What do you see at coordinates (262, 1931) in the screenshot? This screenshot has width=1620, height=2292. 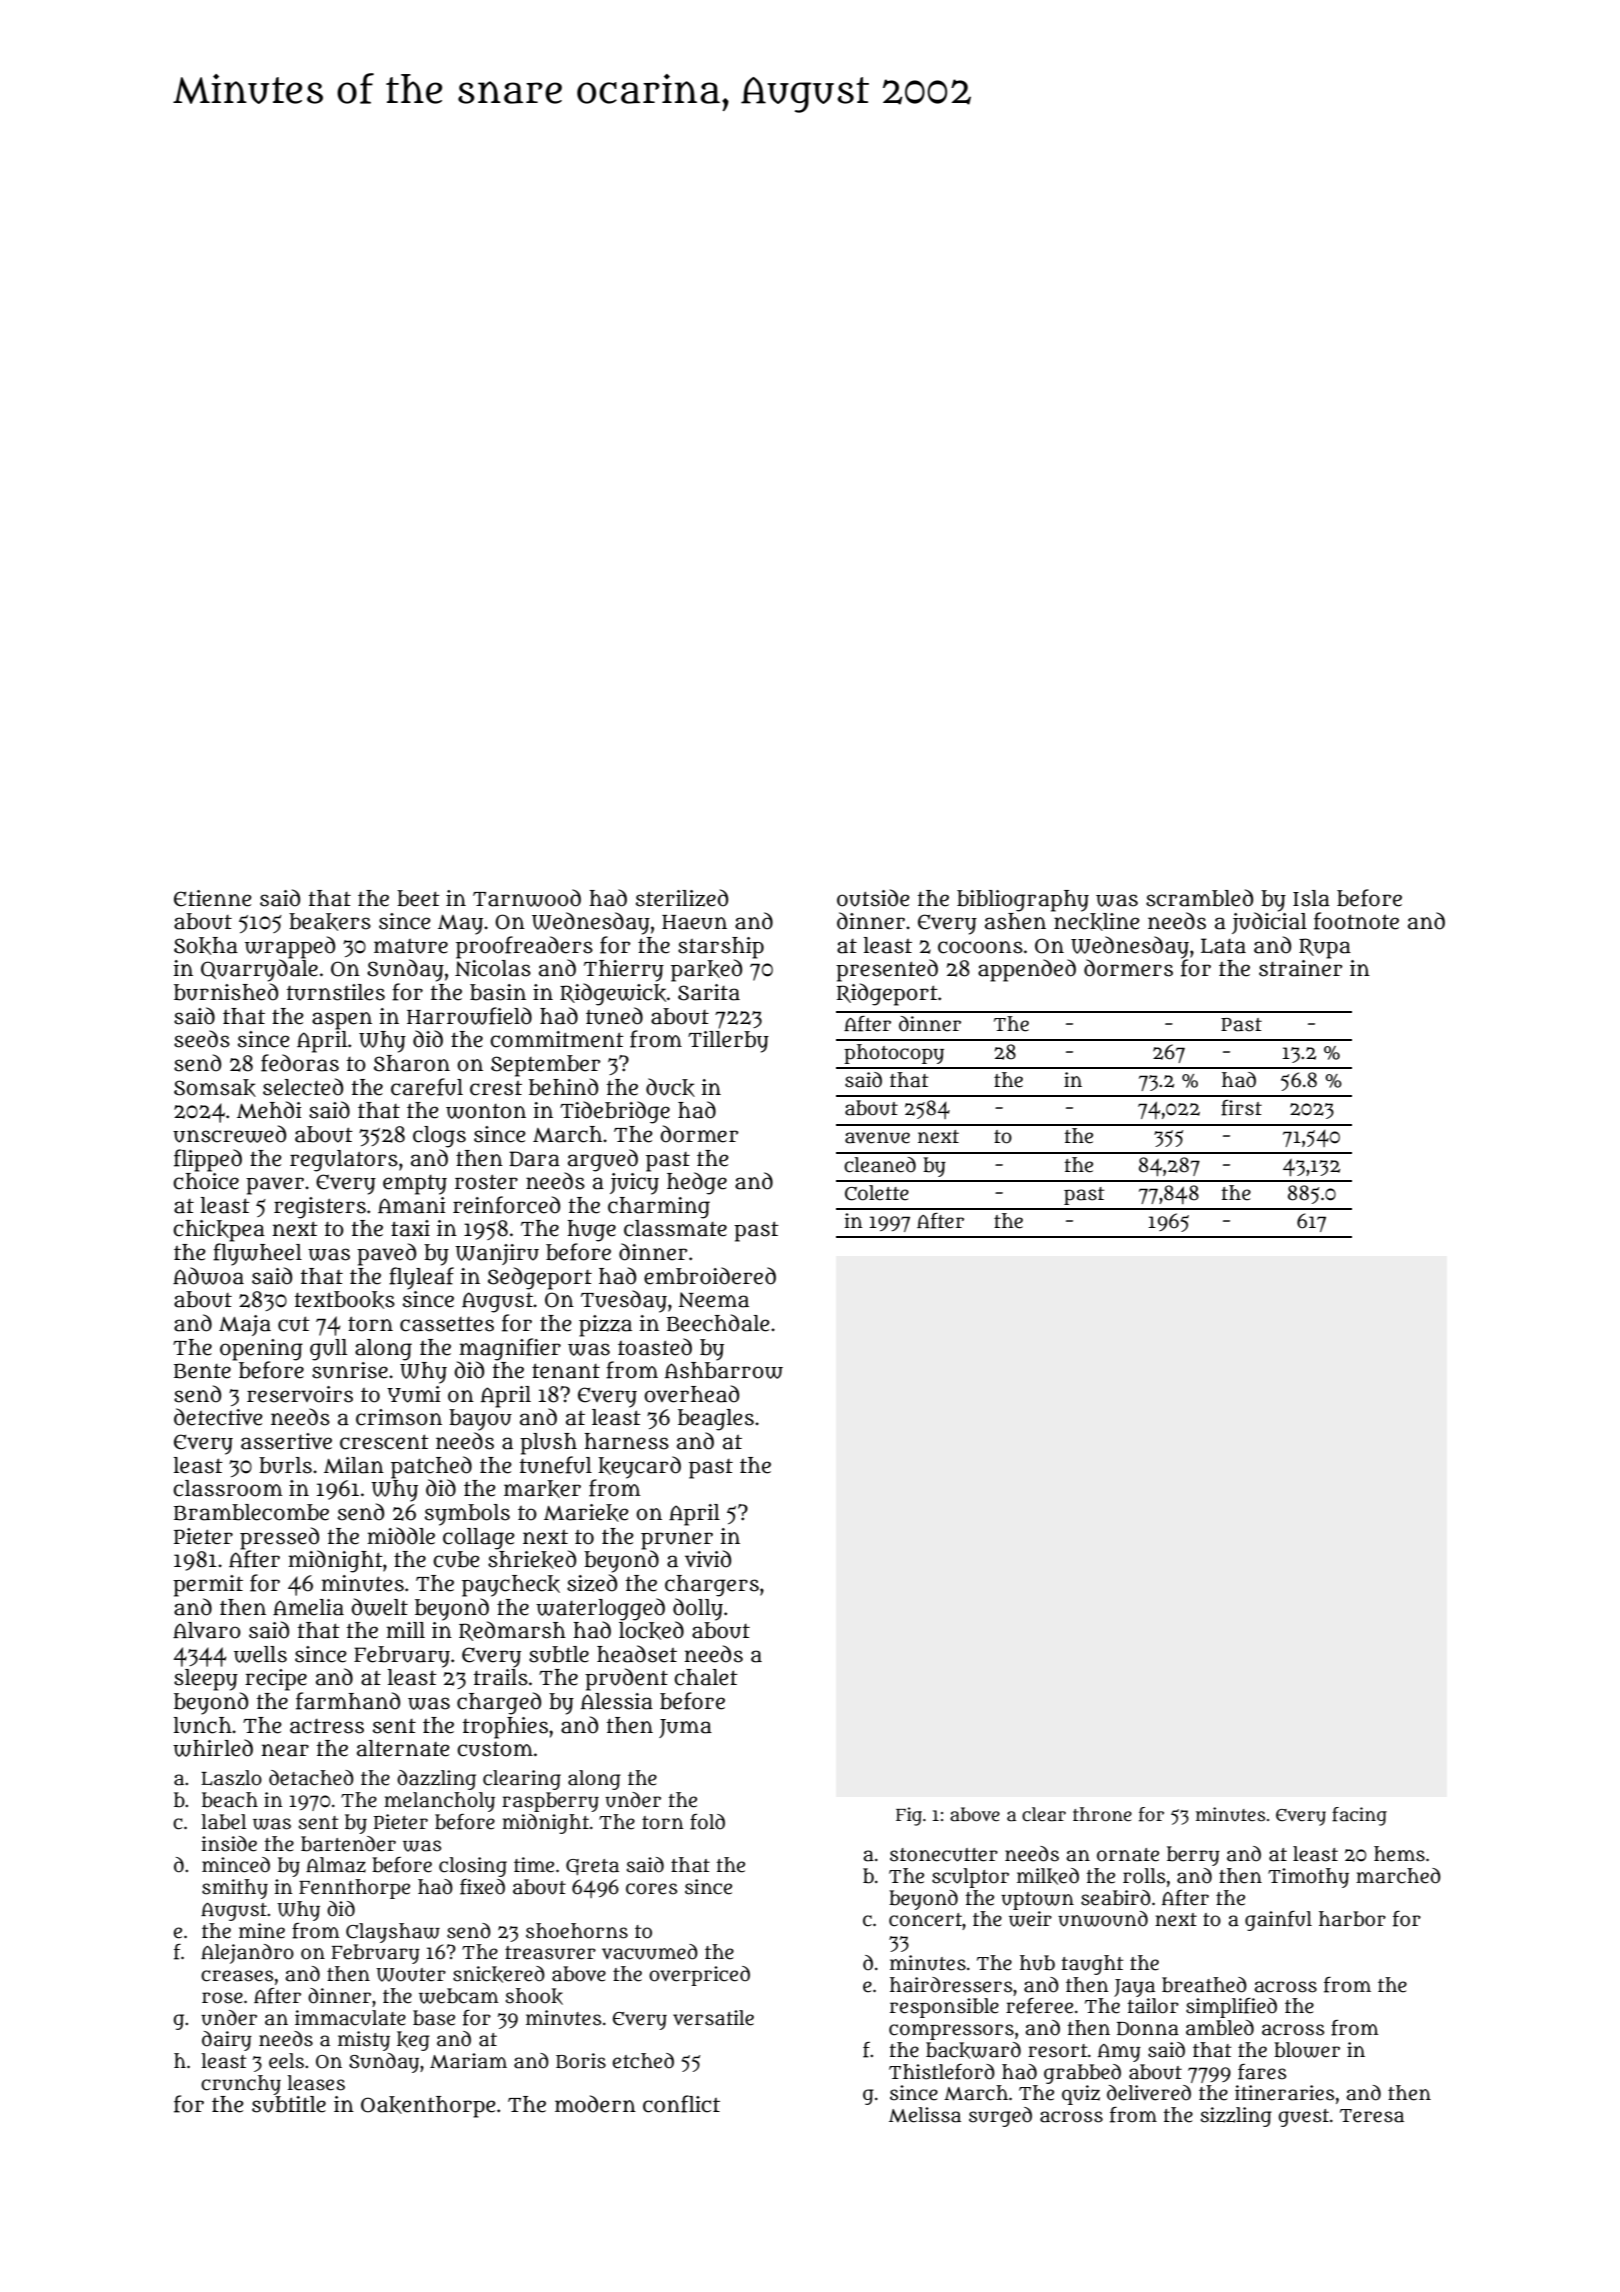 I see `mine` at bounding box center [262, 1931].
